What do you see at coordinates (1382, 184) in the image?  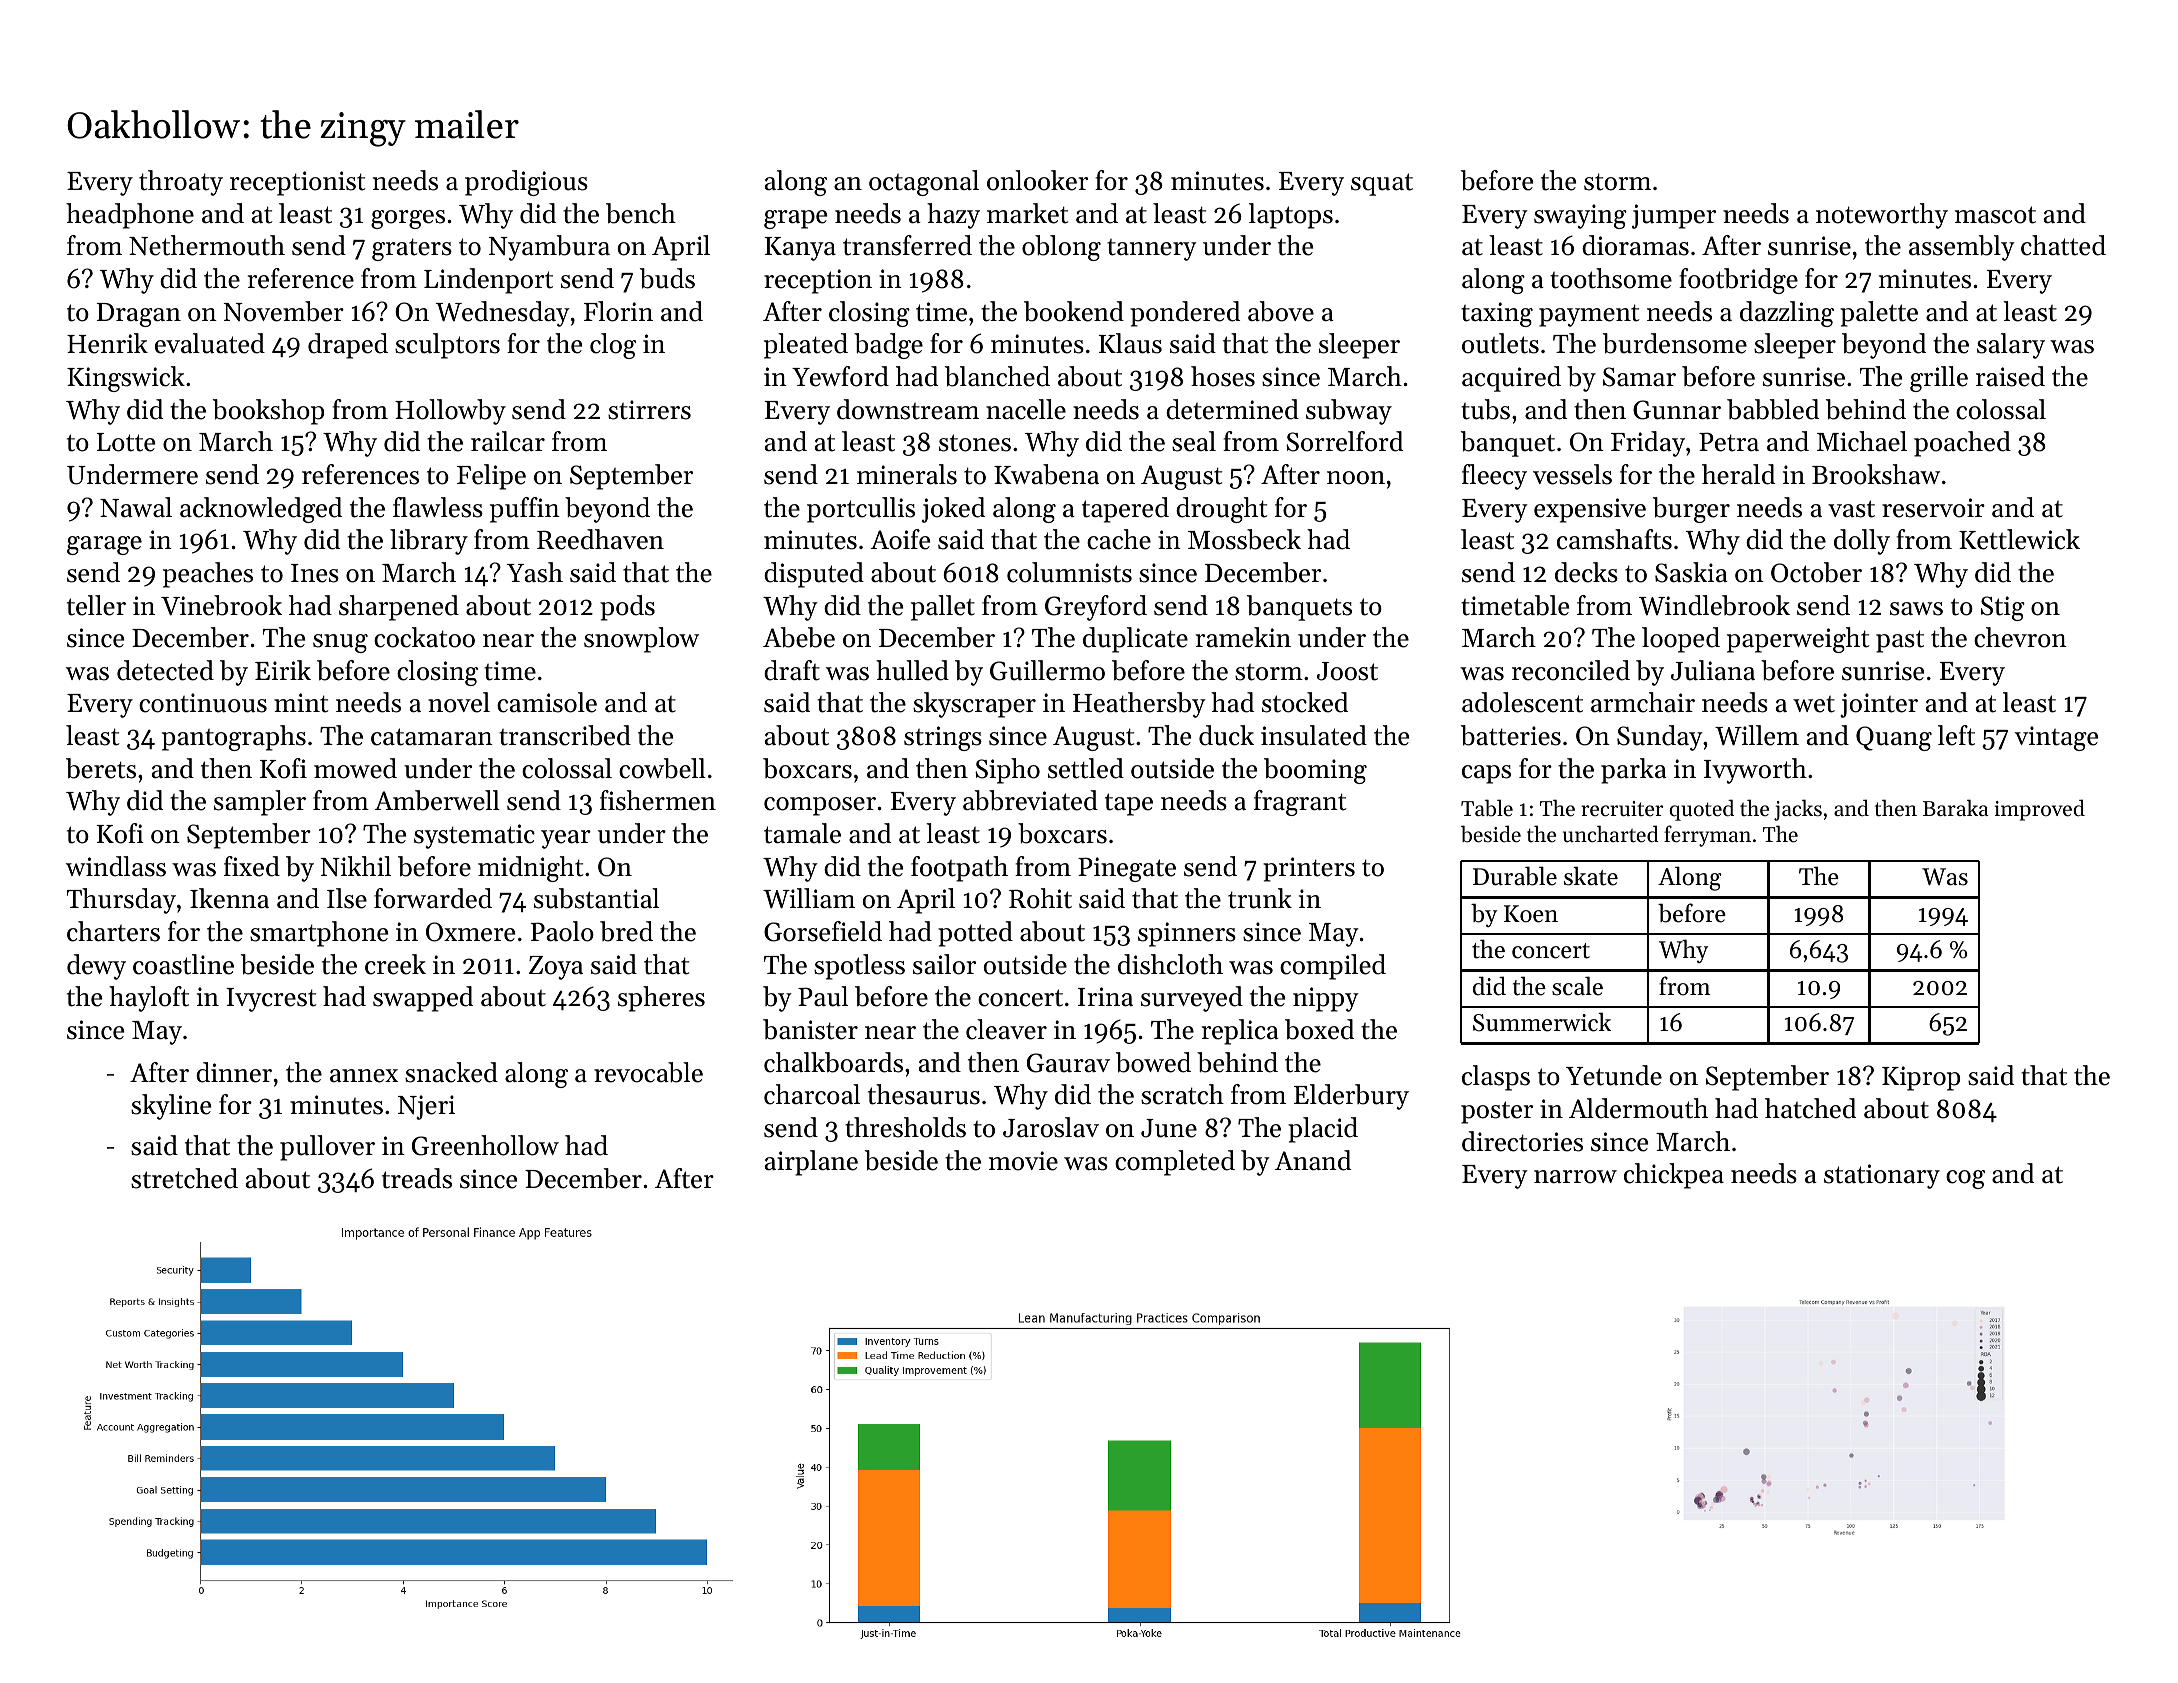 I see `squat` at bounding box center [1382, 184].
